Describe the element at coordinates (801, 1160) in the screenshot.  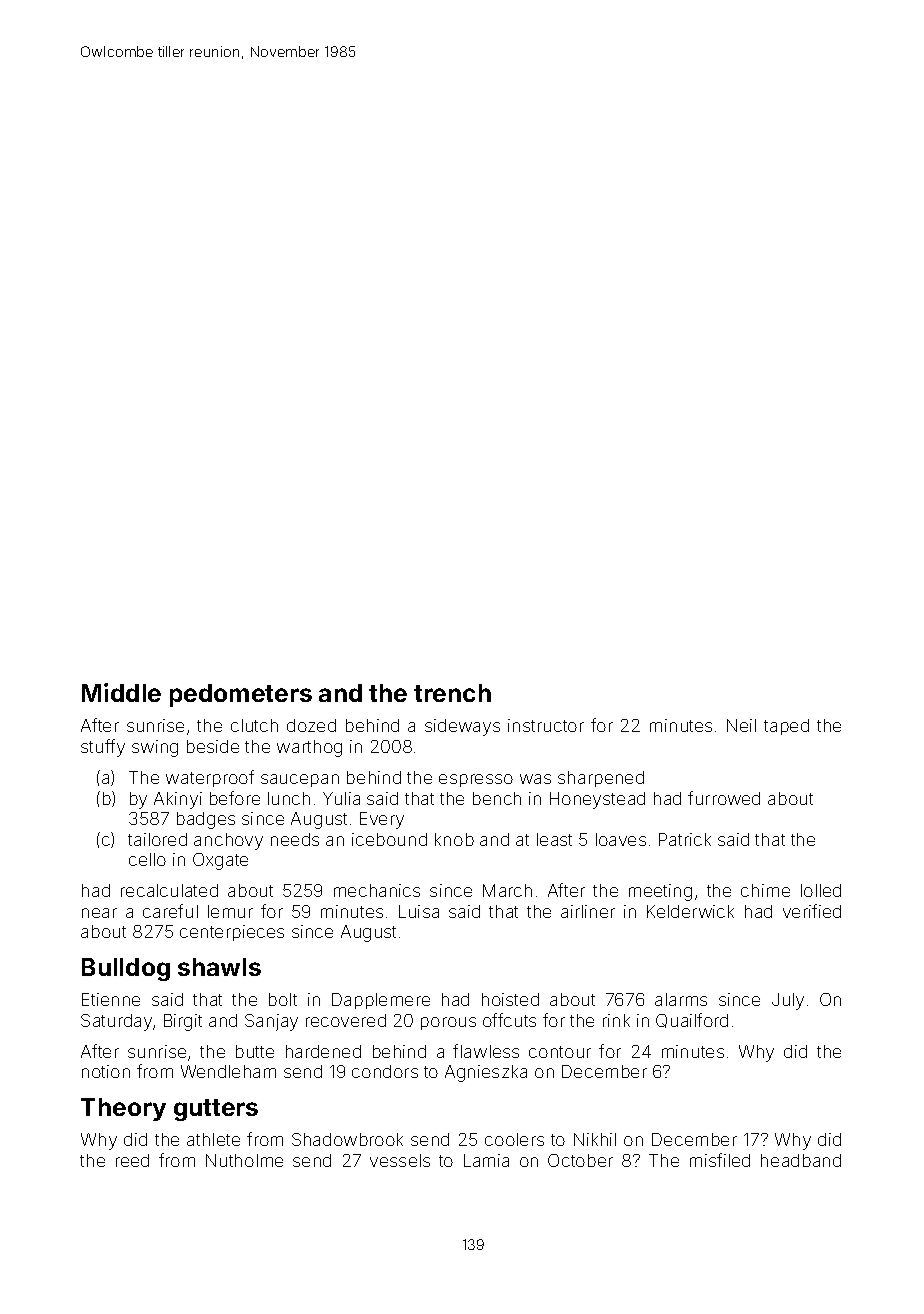
I see `headband` at that location.
